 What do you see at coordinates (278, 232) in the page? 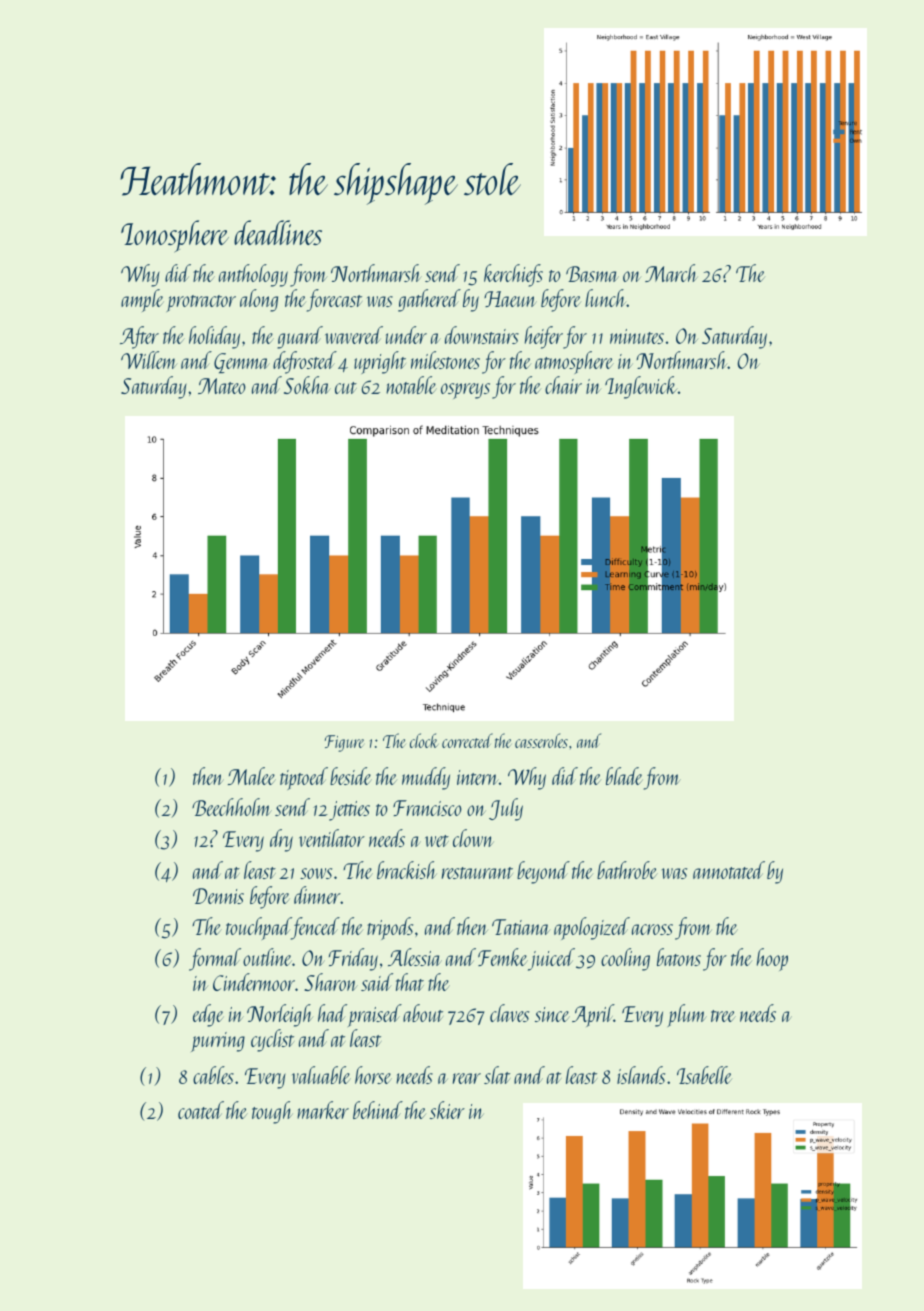
I see `deadlines` at bounding box center [278, 232].
